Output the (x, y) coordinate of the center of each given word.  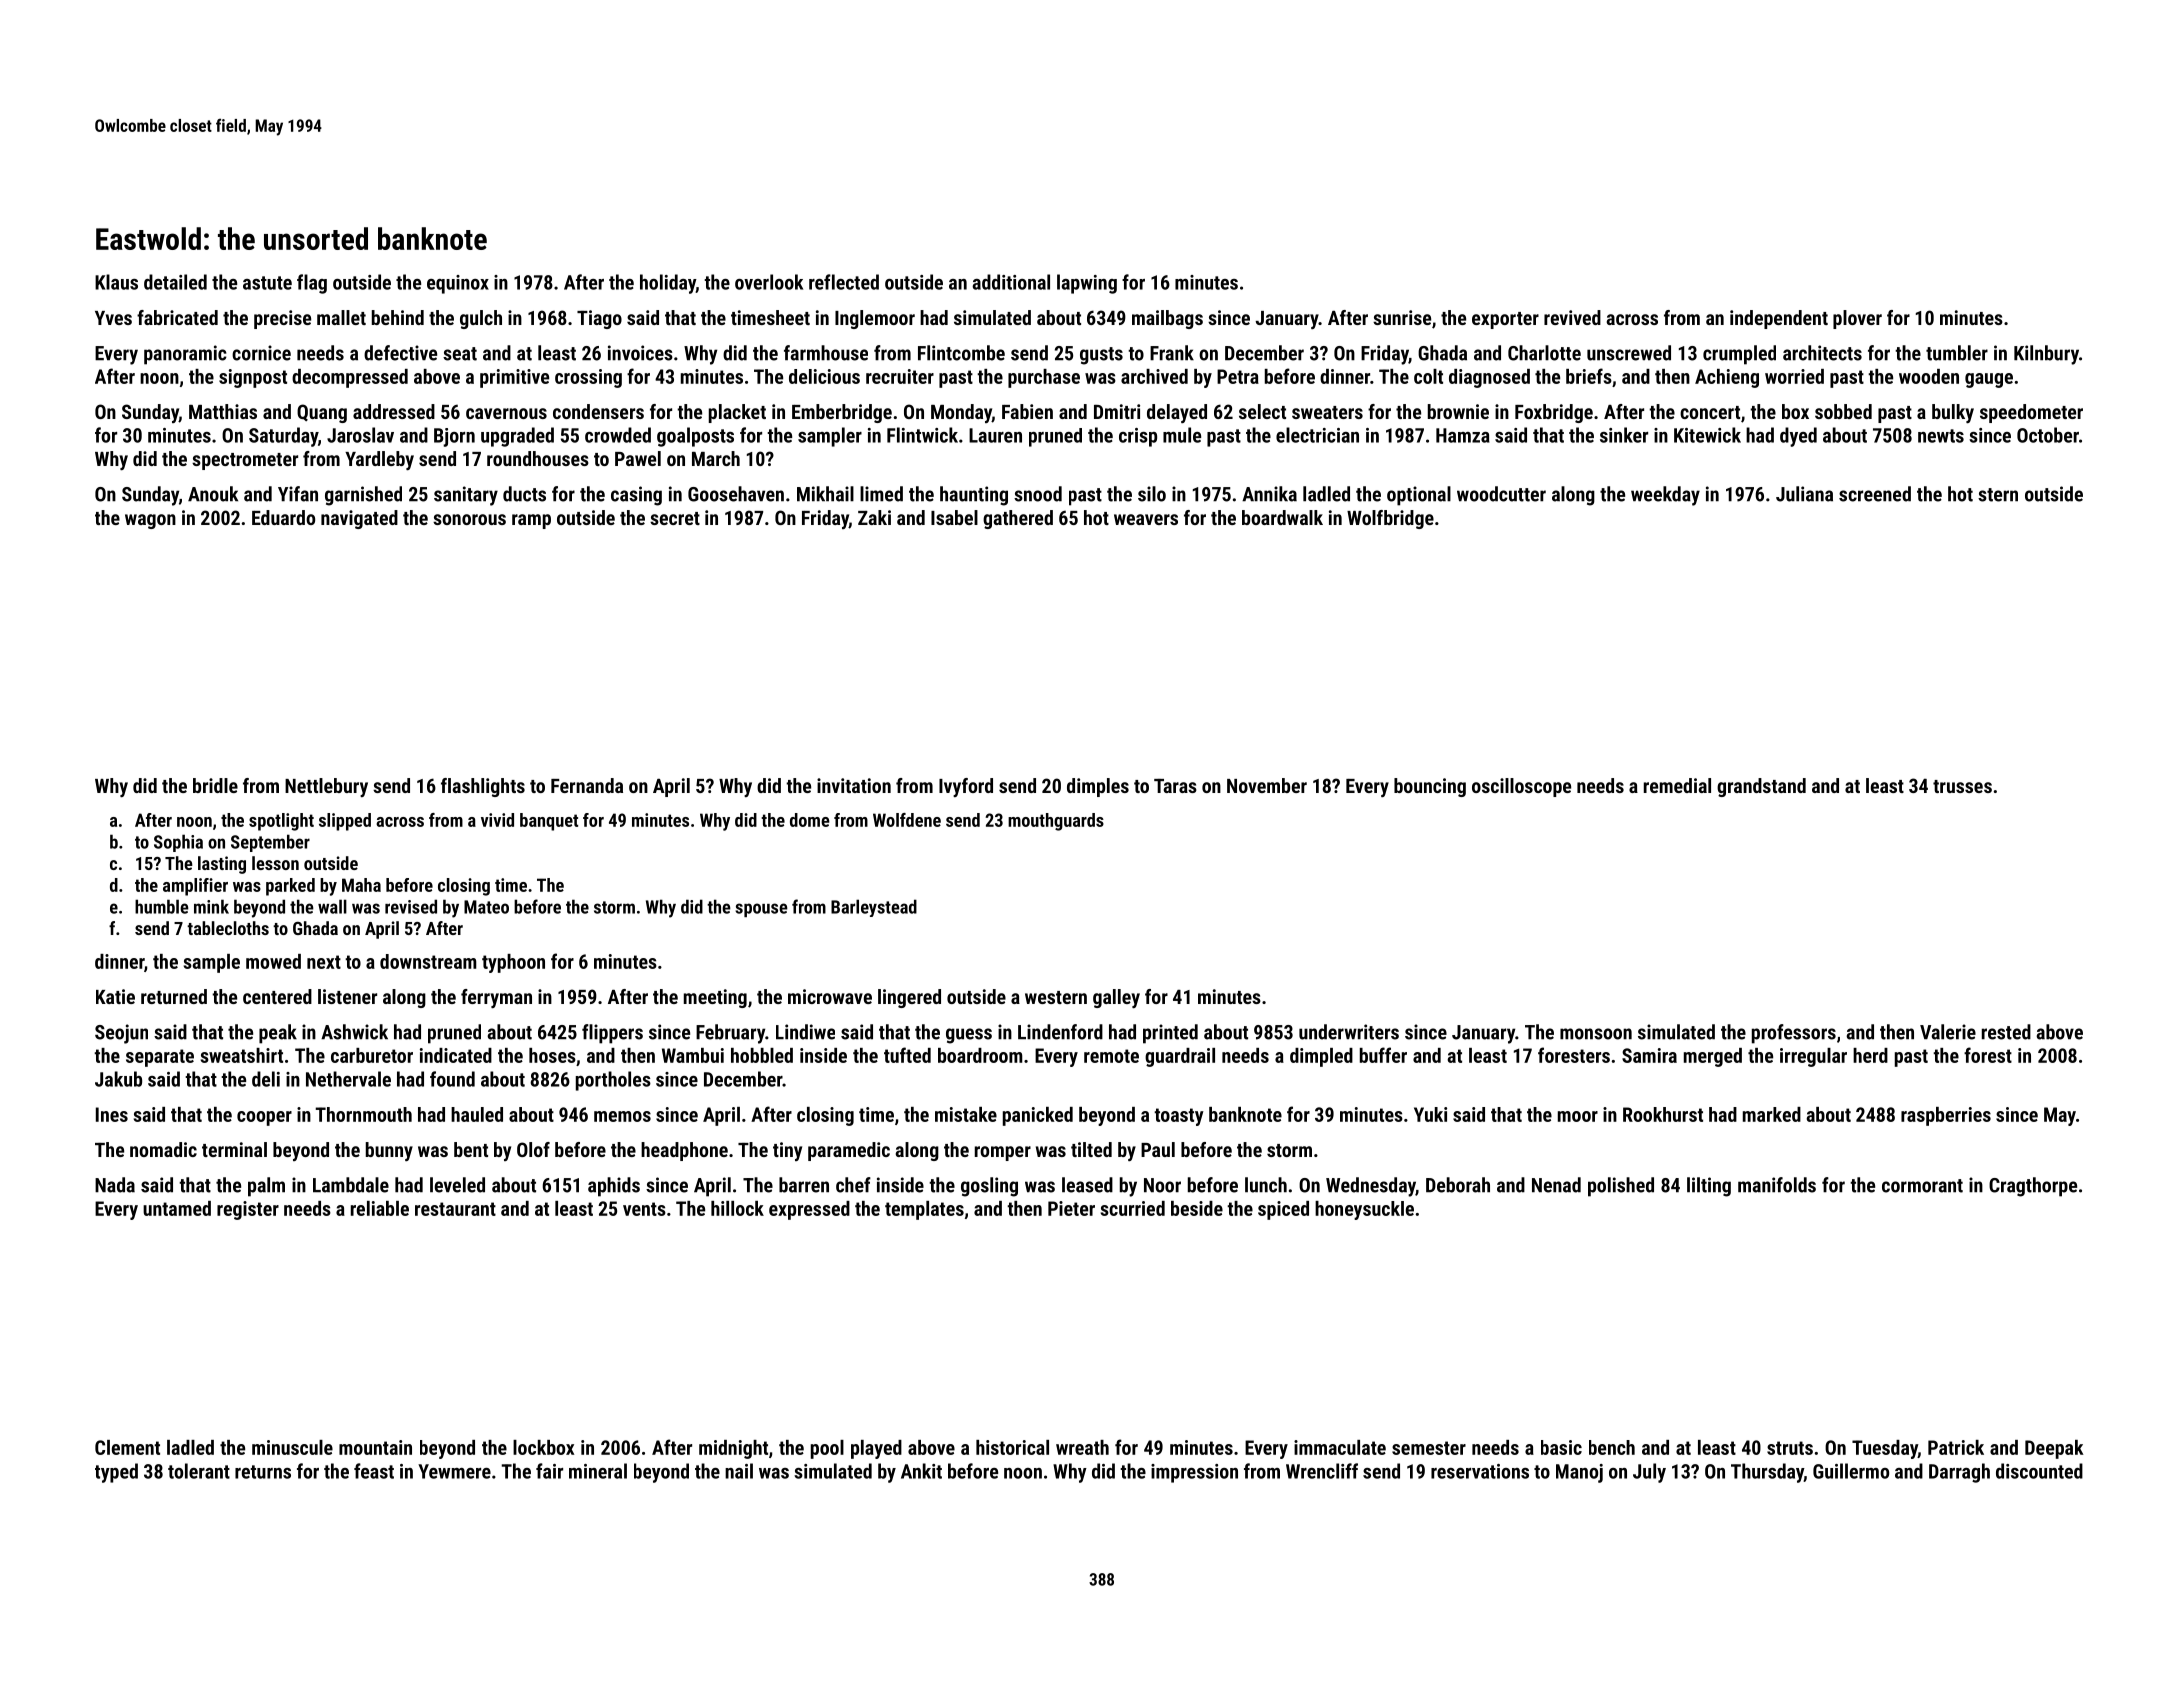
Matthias (223, 411)
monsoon (1596, 1034)
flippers (612, 1034)
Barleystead (874, 908)
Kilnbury (2046, 355)
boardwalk (1282, 517)
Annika (1269, 494)
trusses (1962, 786)
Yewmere (454, 1471)
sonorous (469, 519)
